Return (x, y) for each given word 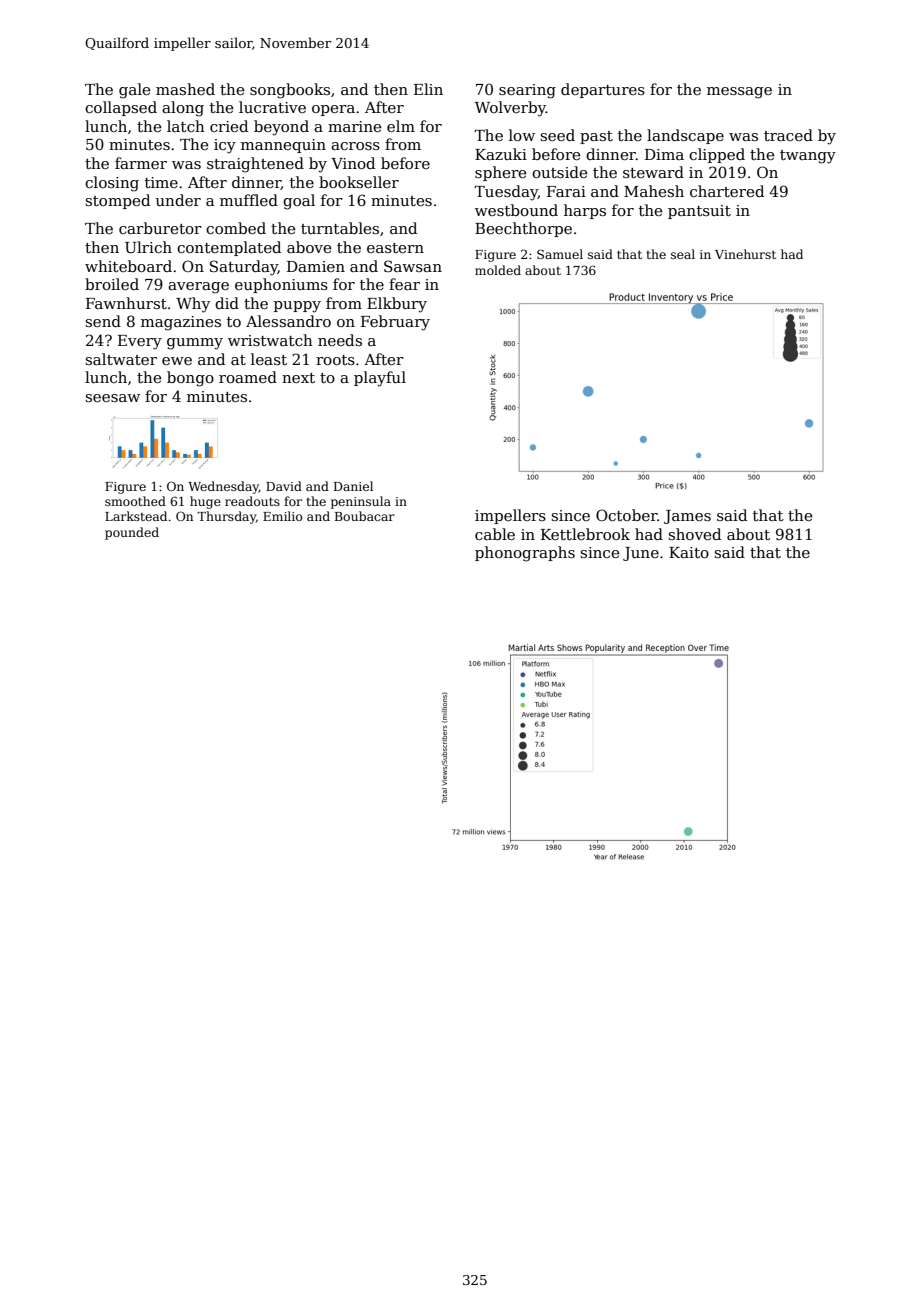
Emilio (283, 516)
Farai (566, 191)
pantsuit (699, 212)
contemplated (229, 248)
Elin (428, 89)
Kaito (689, 552)
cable (495, 534)
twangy (808, 157)
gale (134, 91)
